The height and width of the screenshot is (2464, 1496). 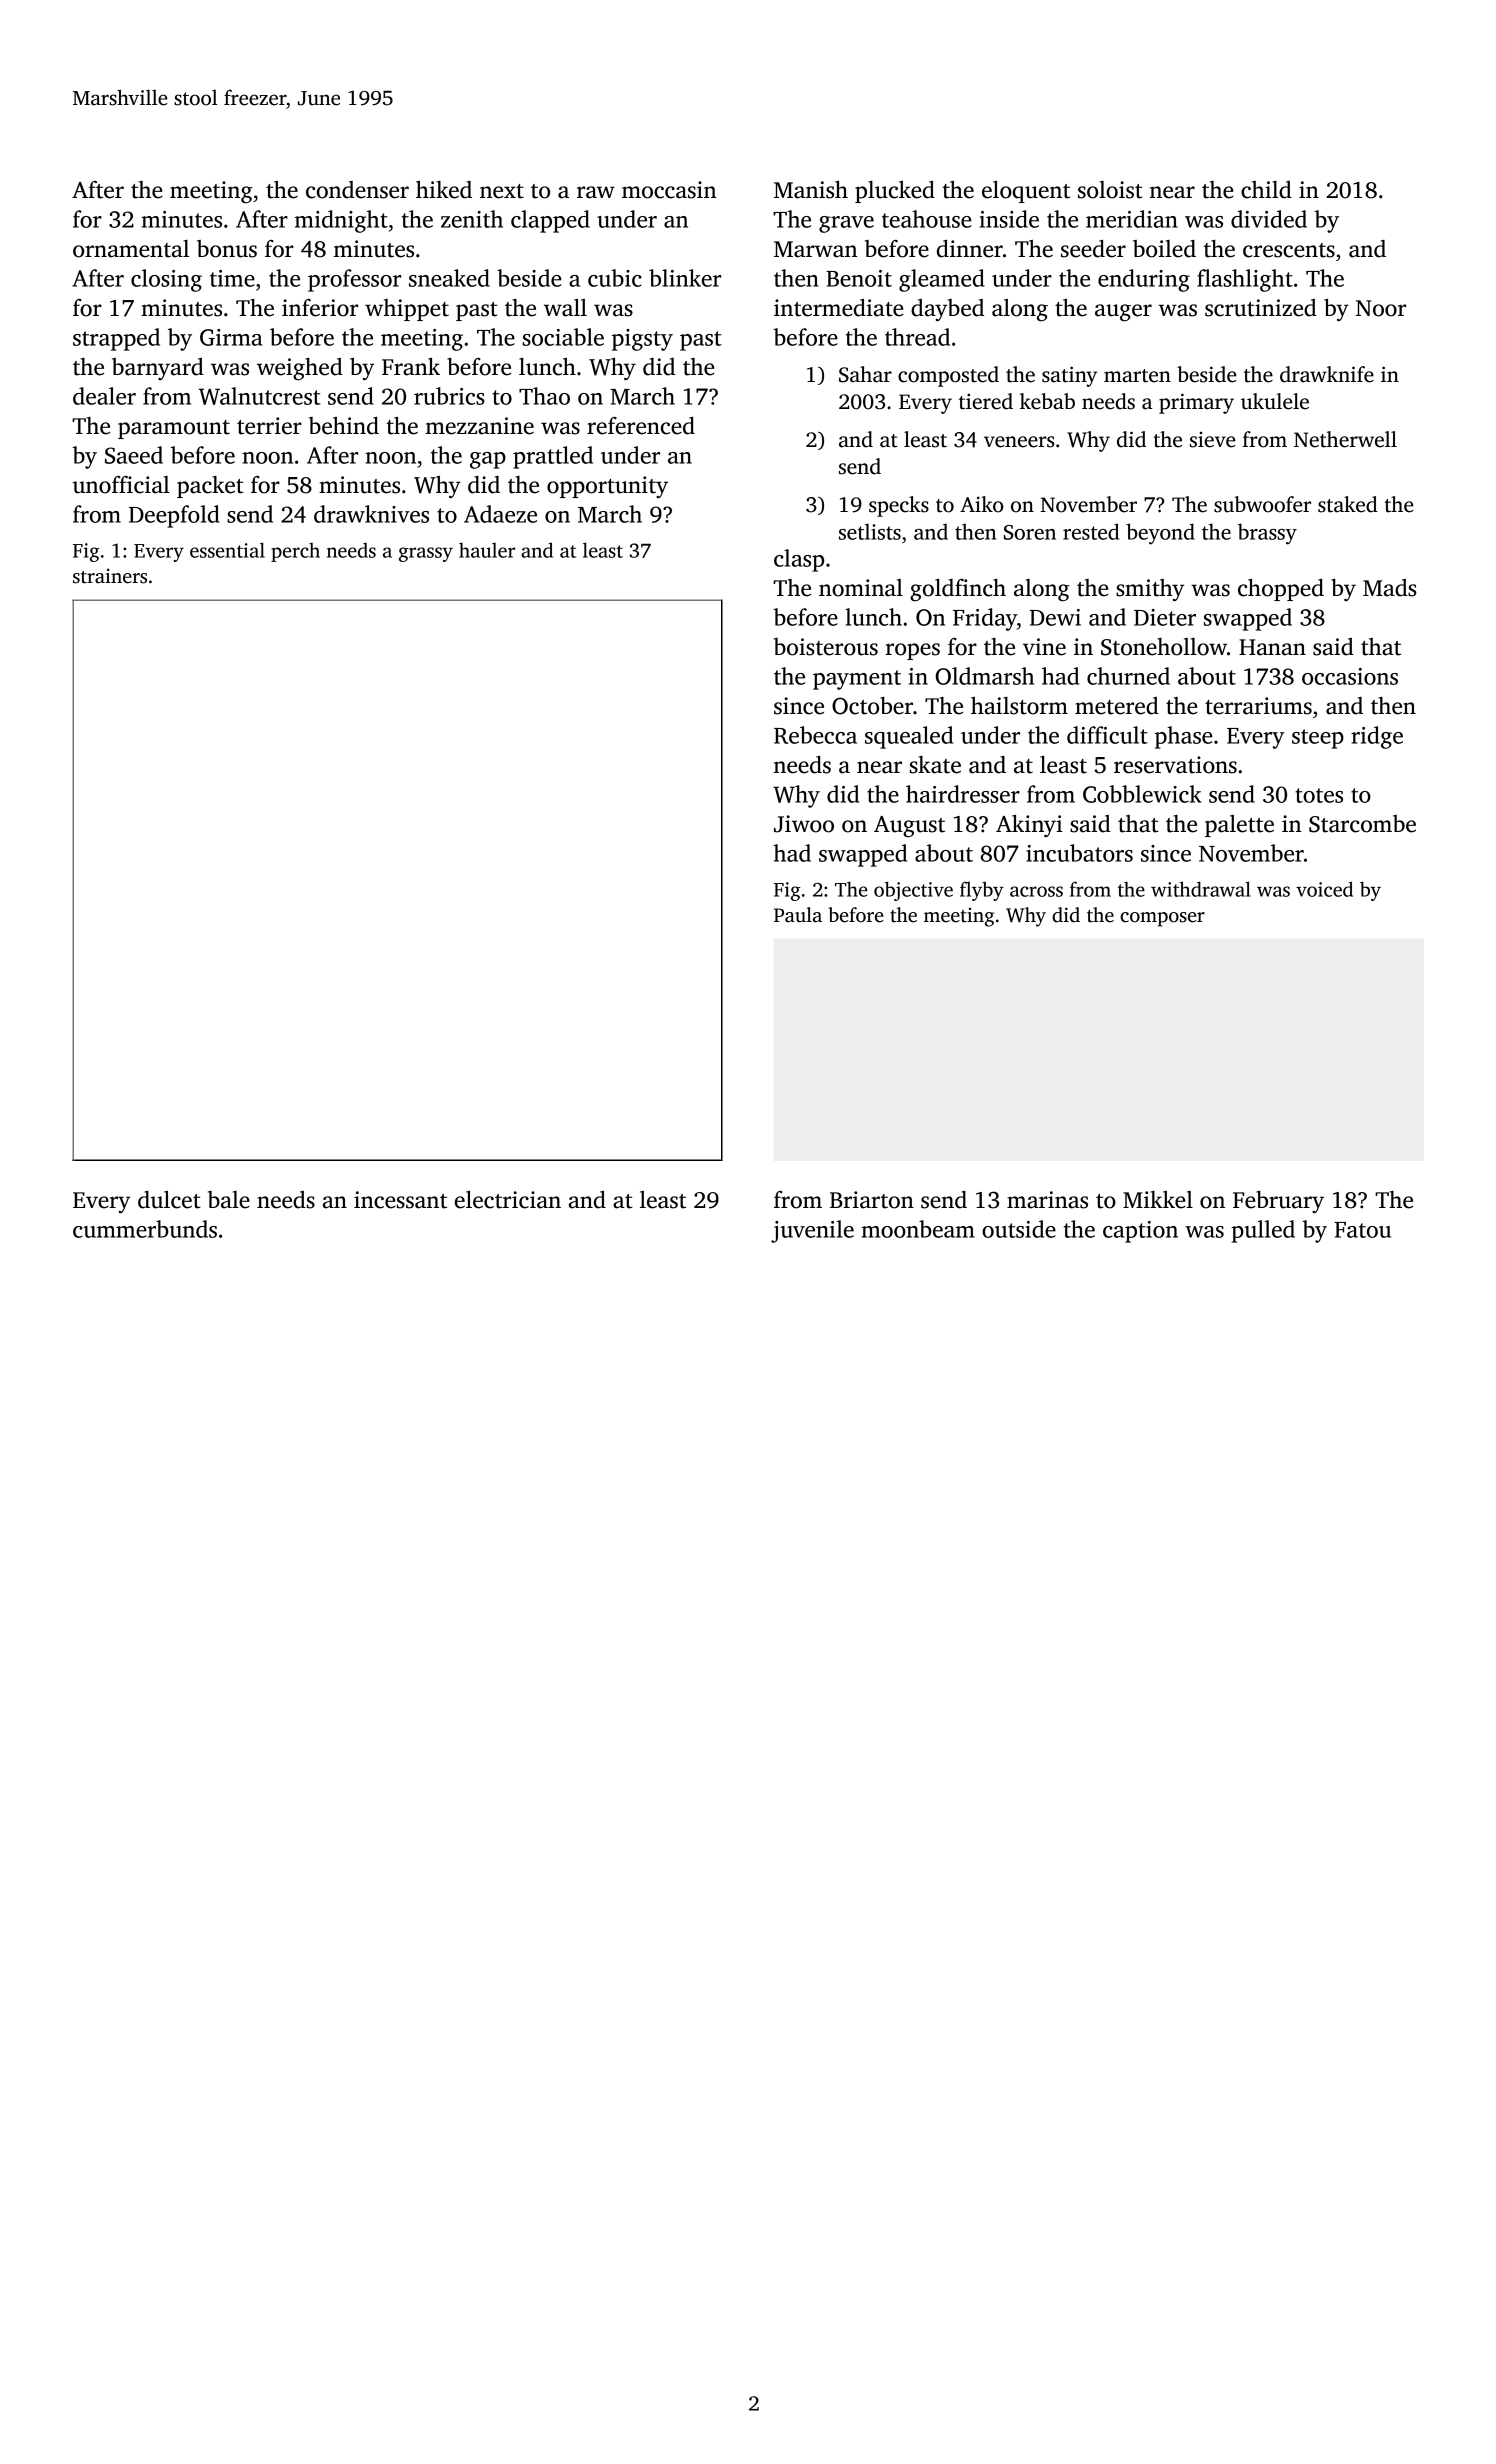 I want to click on Briarton, so click(x=872, y=1200).
